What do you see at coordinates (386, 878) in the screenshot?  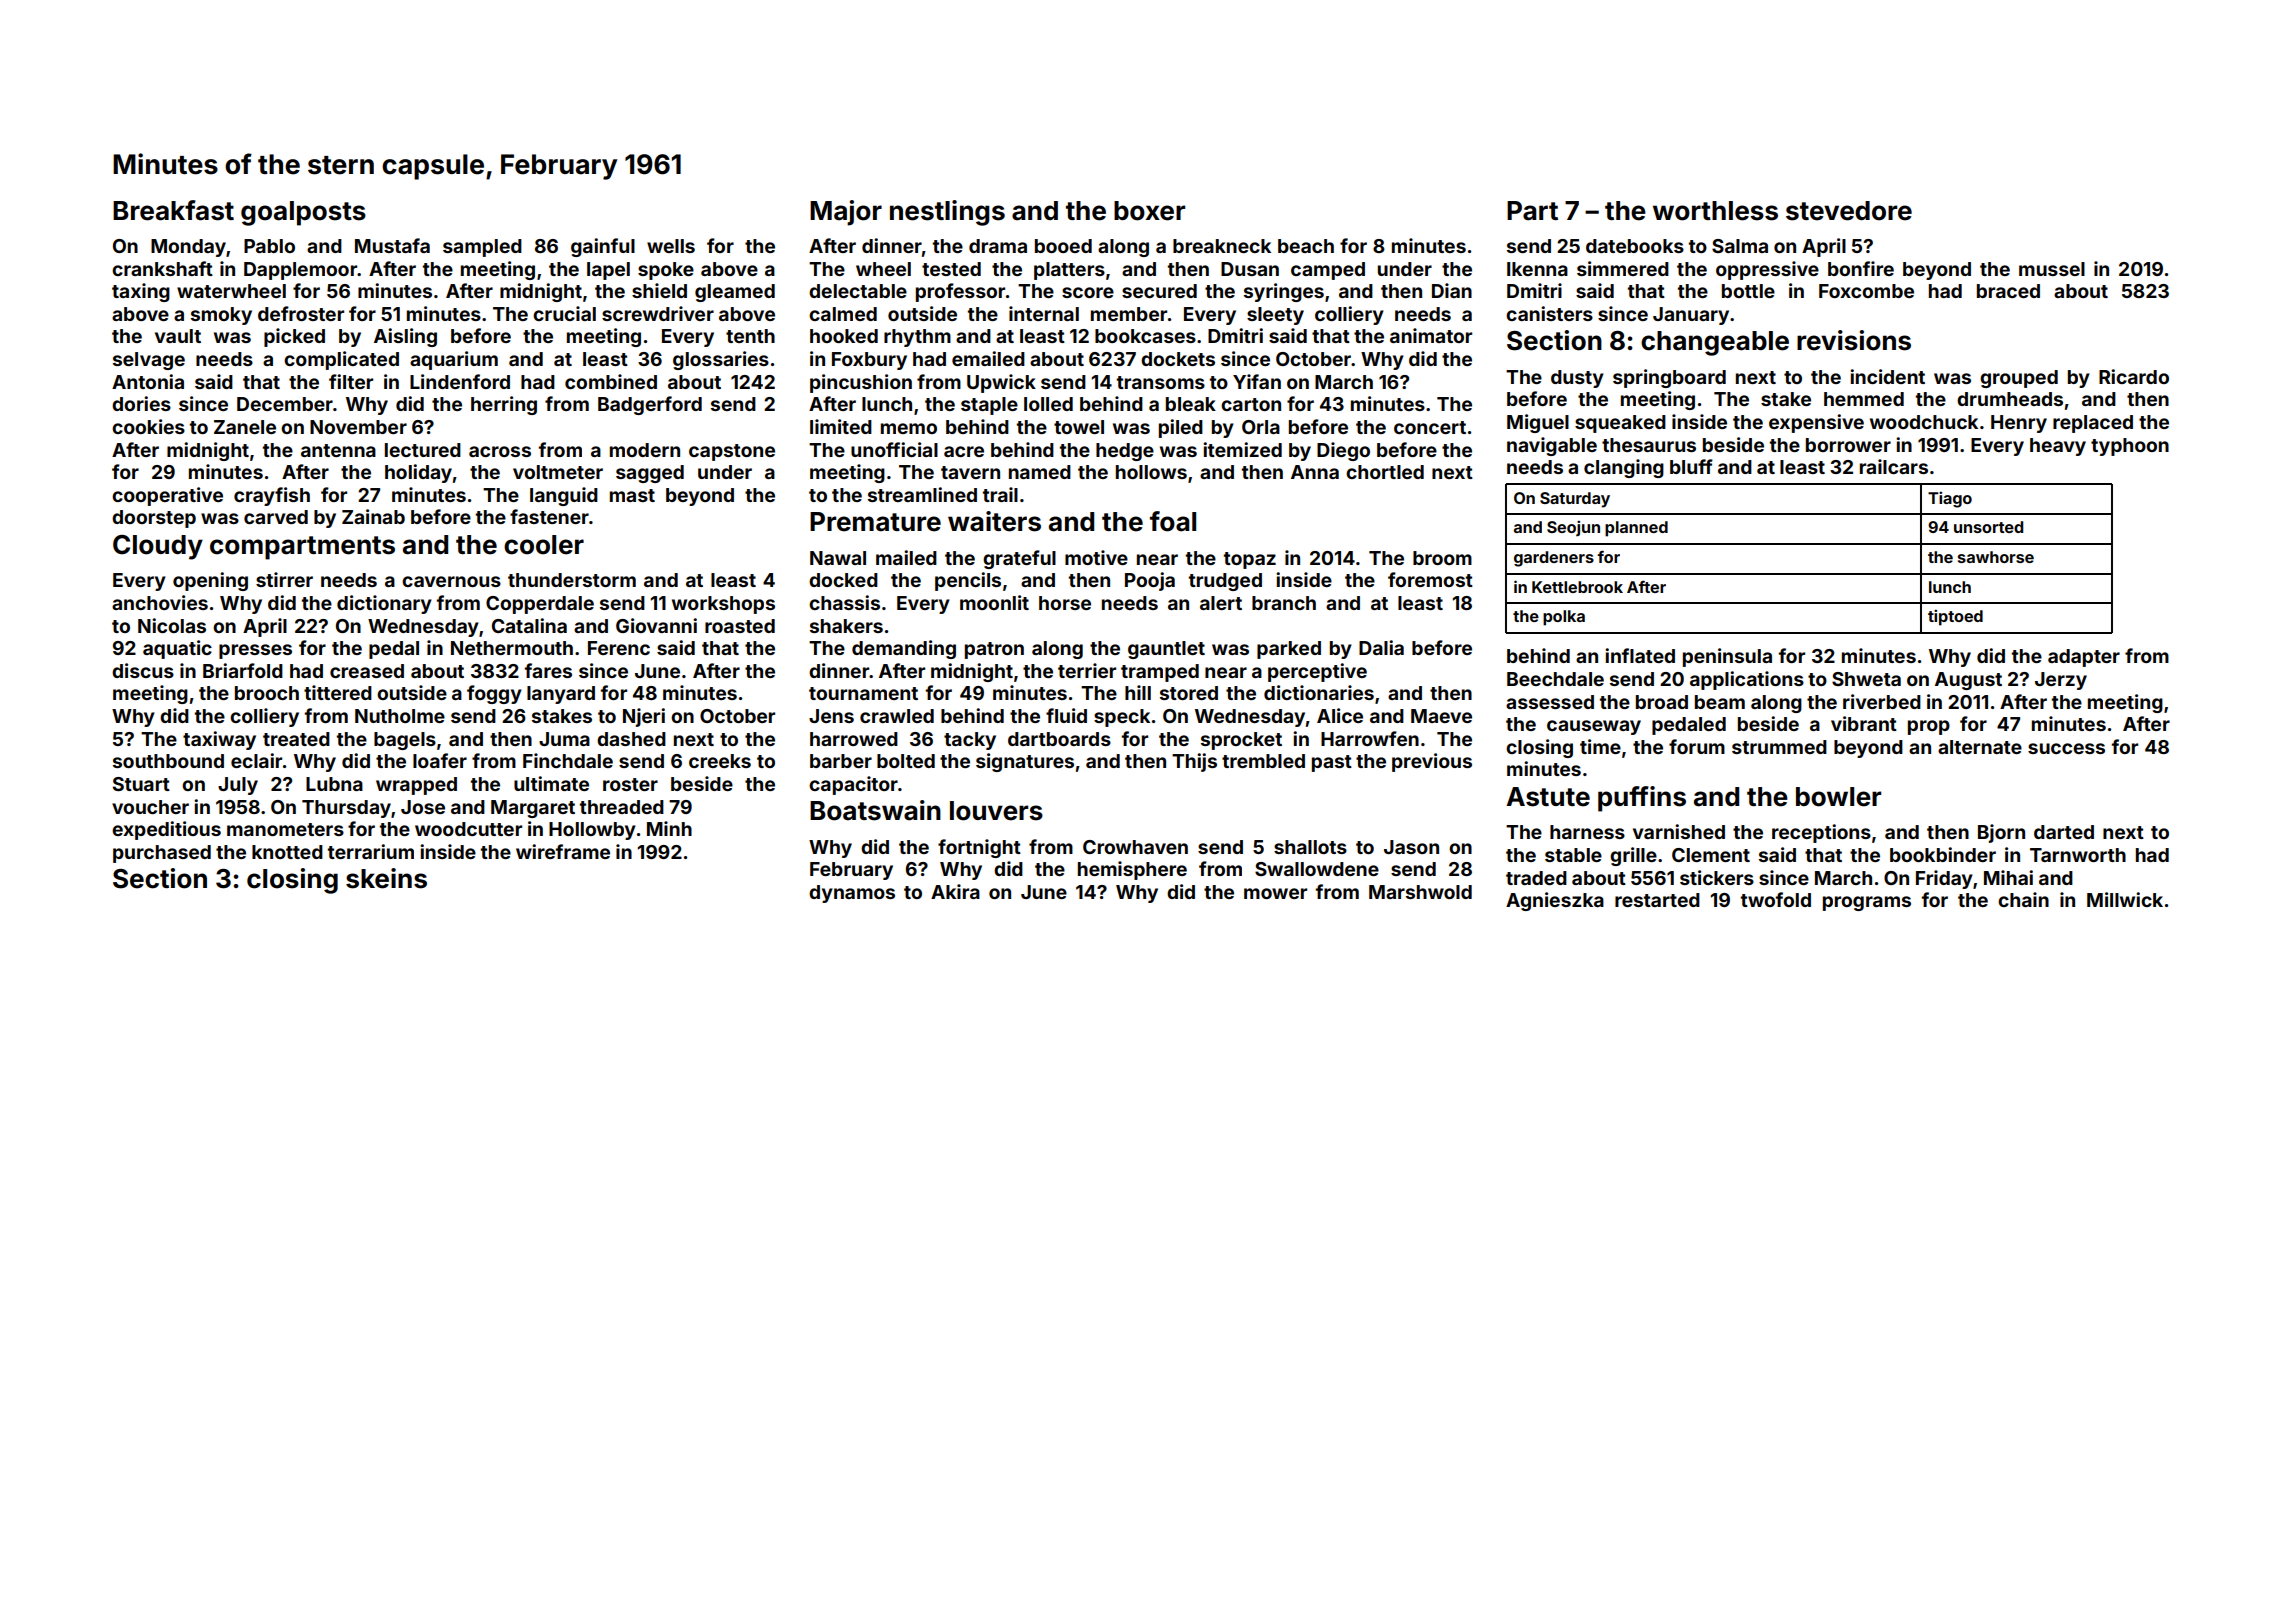 I see `skeins` at bounding box center [386, 878].
